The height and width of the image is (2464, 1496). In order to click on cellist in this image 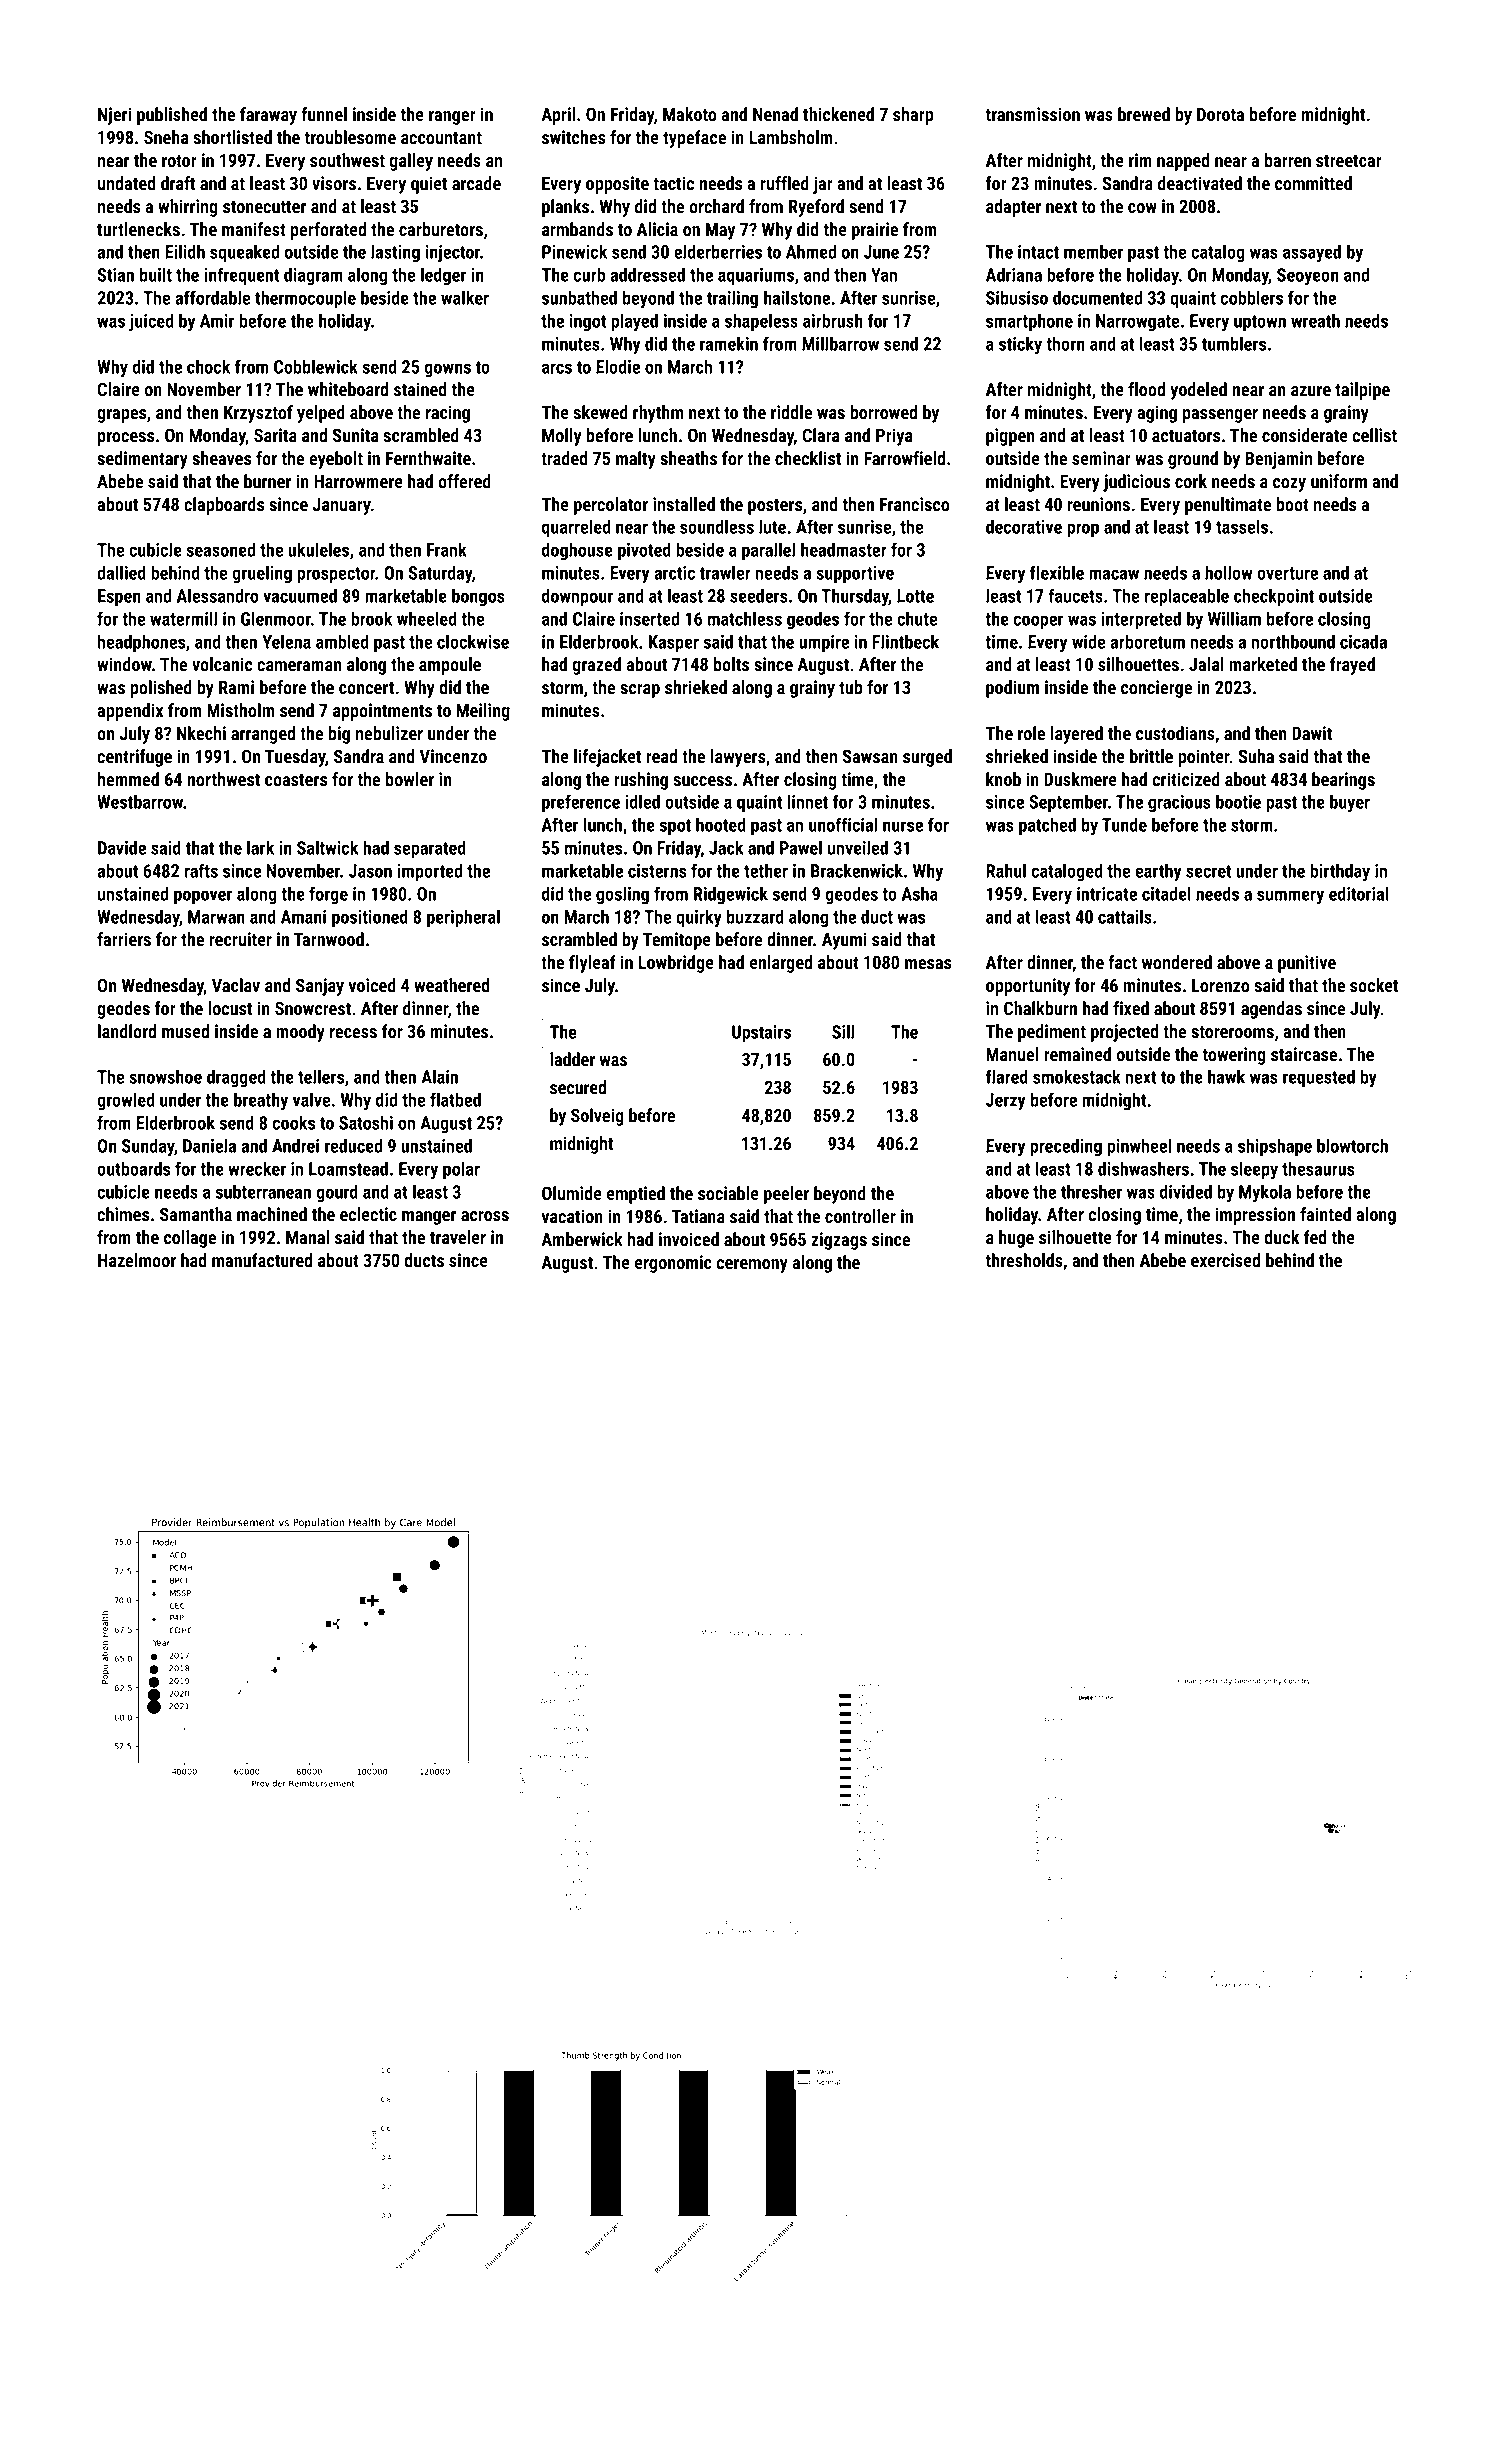, I will do `click(1375, 435)`.
